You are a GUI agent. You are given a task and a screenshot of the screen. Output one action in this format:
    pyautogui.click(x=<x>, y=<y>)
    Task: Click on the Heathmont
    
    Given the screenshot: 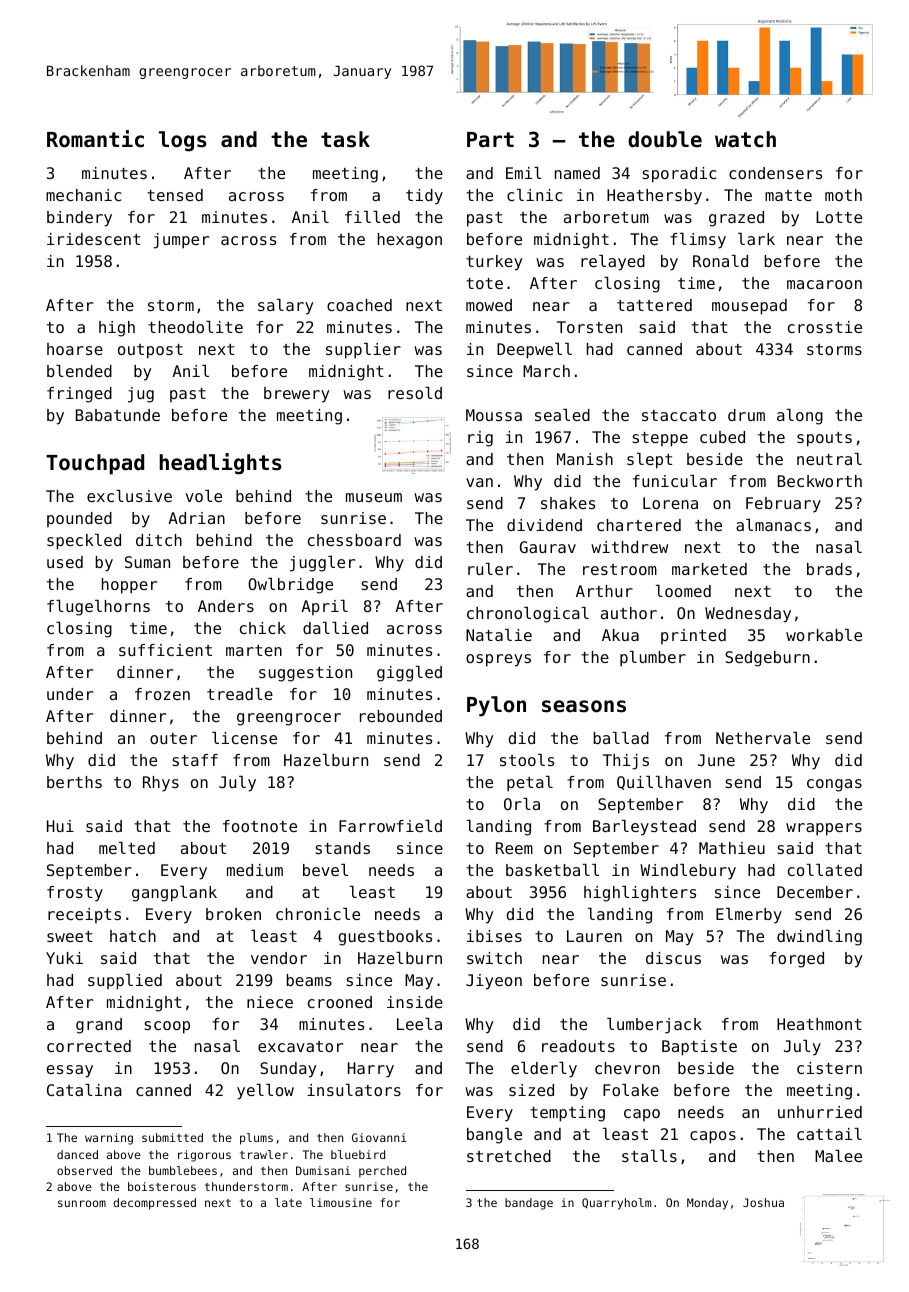 What is the action you would take?
    pyautogui.click(x=819, y=1024)
